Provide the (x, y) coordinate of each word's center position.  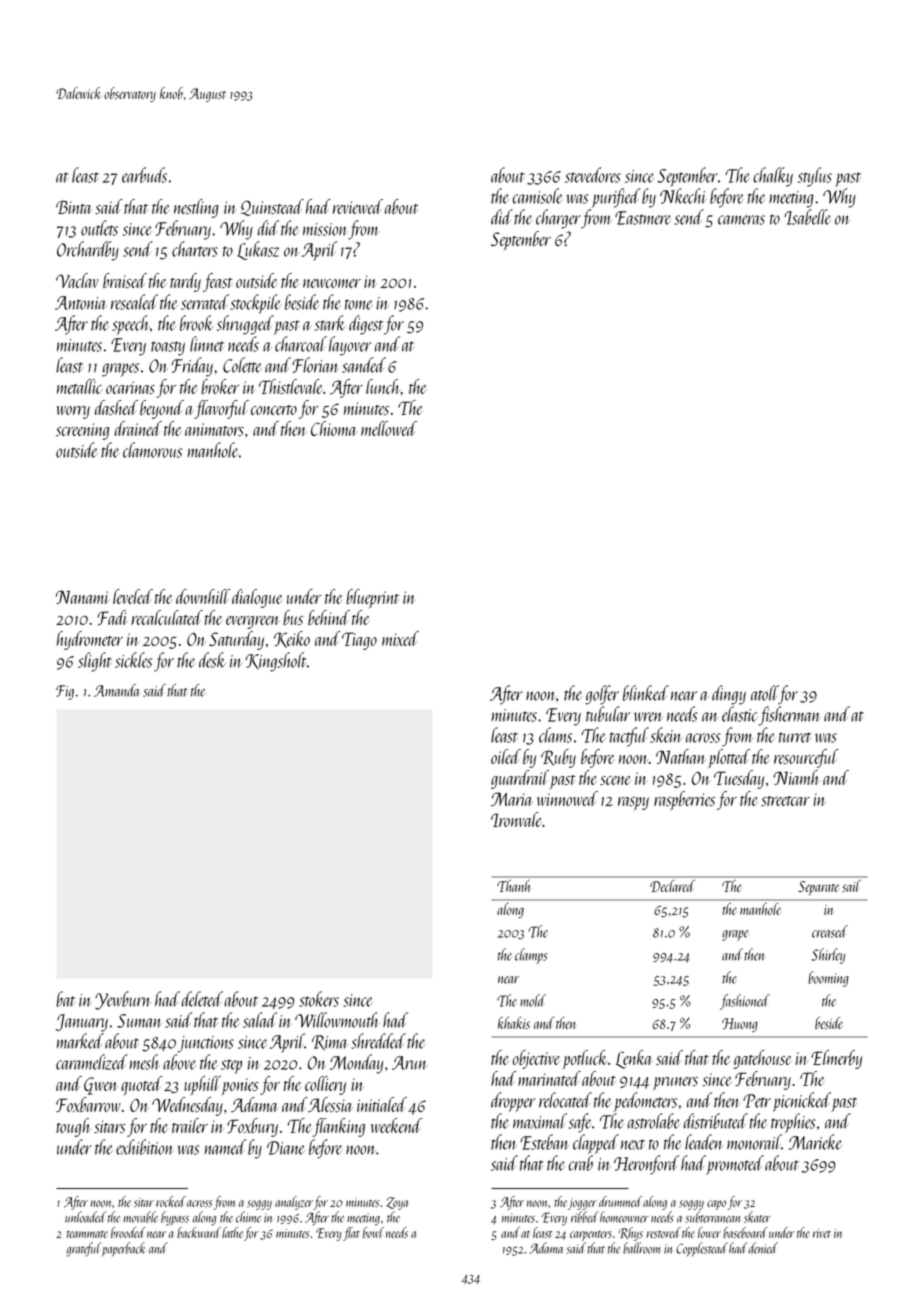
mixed (400, 638)
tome (358, 304)
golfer (602, 695)
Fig (65, 692)
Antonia (81, 303)
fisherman (790, 716)
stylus (815, 177)
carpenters (591, 1236)
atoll (765, 693)
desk (212, 660)
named (225, 1147)
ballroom (641, 1248)
